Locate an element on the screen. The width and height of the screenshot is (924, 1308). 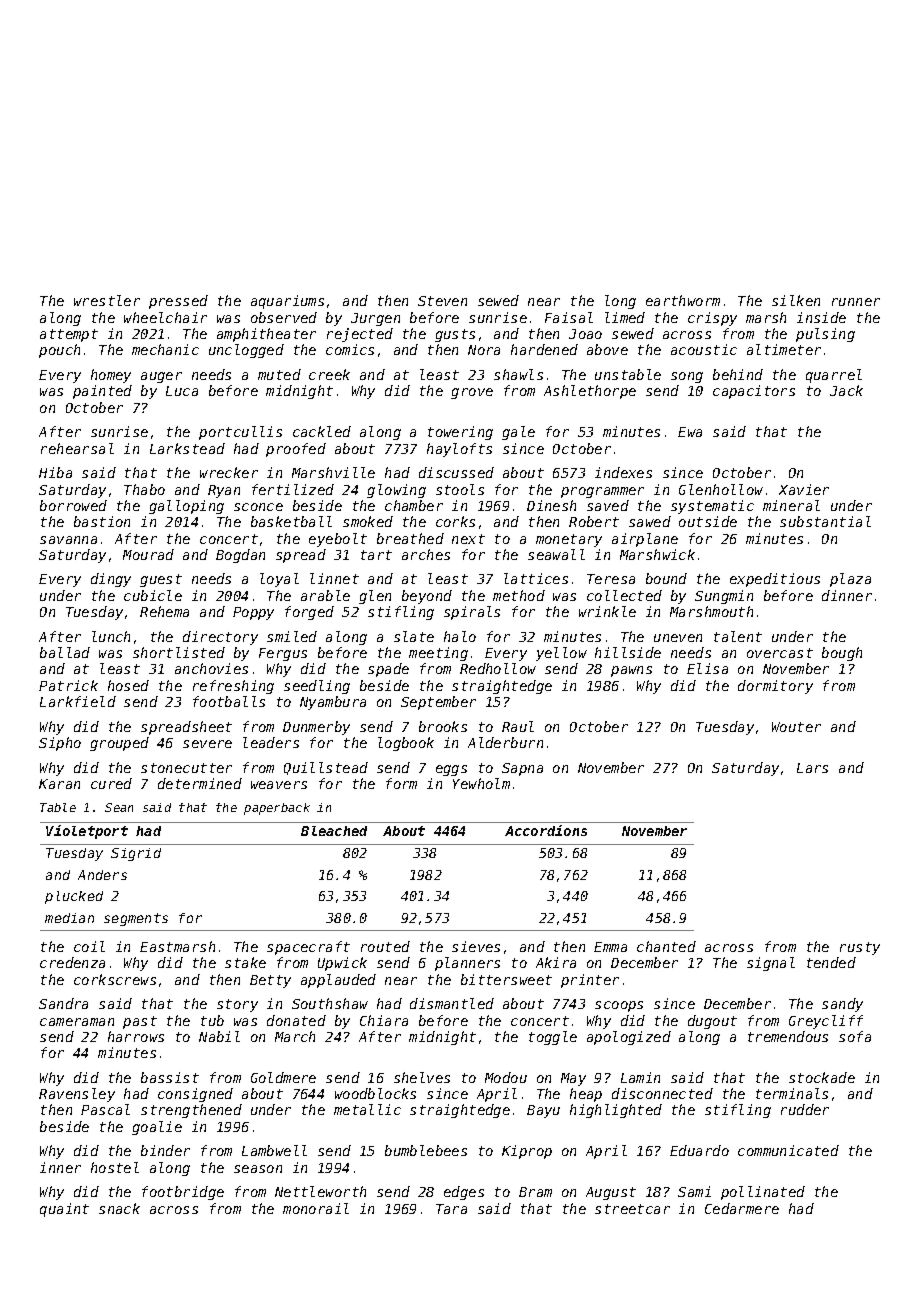
Sapna is located at coordinates (522, 769).
